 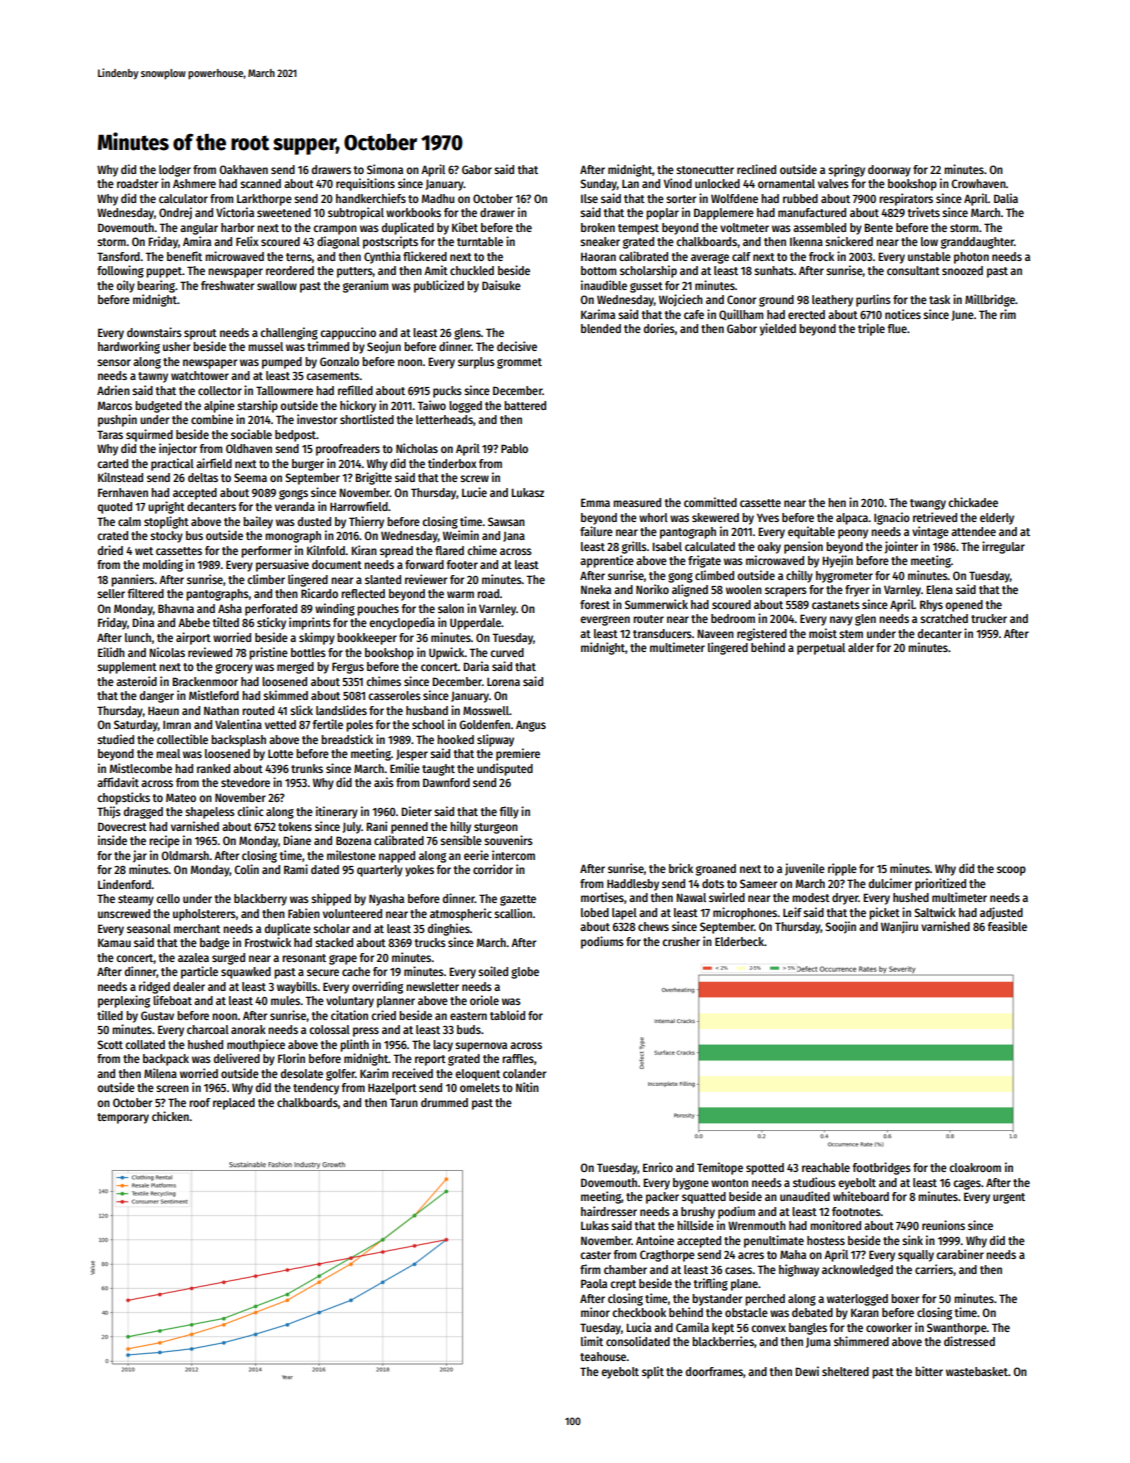 What do you see at coordinates (284, 212) in the screenshot?
I see `sweetened` at bounding box center [284, 212].
